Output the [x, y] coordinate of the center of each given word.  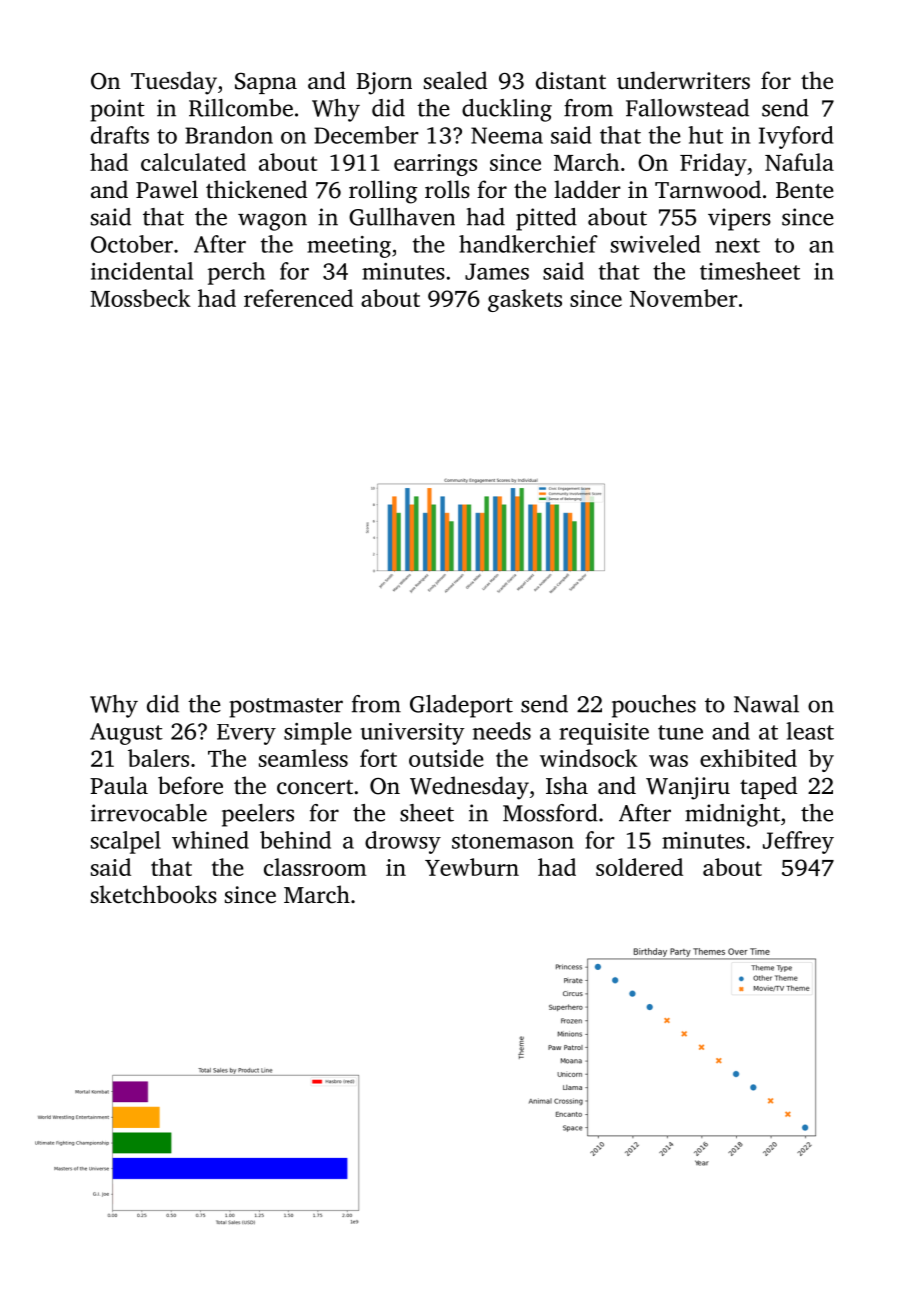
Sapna [266, 83]
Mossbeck [140, 298]
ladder [587, 189]
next [737, 245]
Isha [567, 785]
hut [705, 135]
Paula [119, 785]
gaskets [525, 300]
